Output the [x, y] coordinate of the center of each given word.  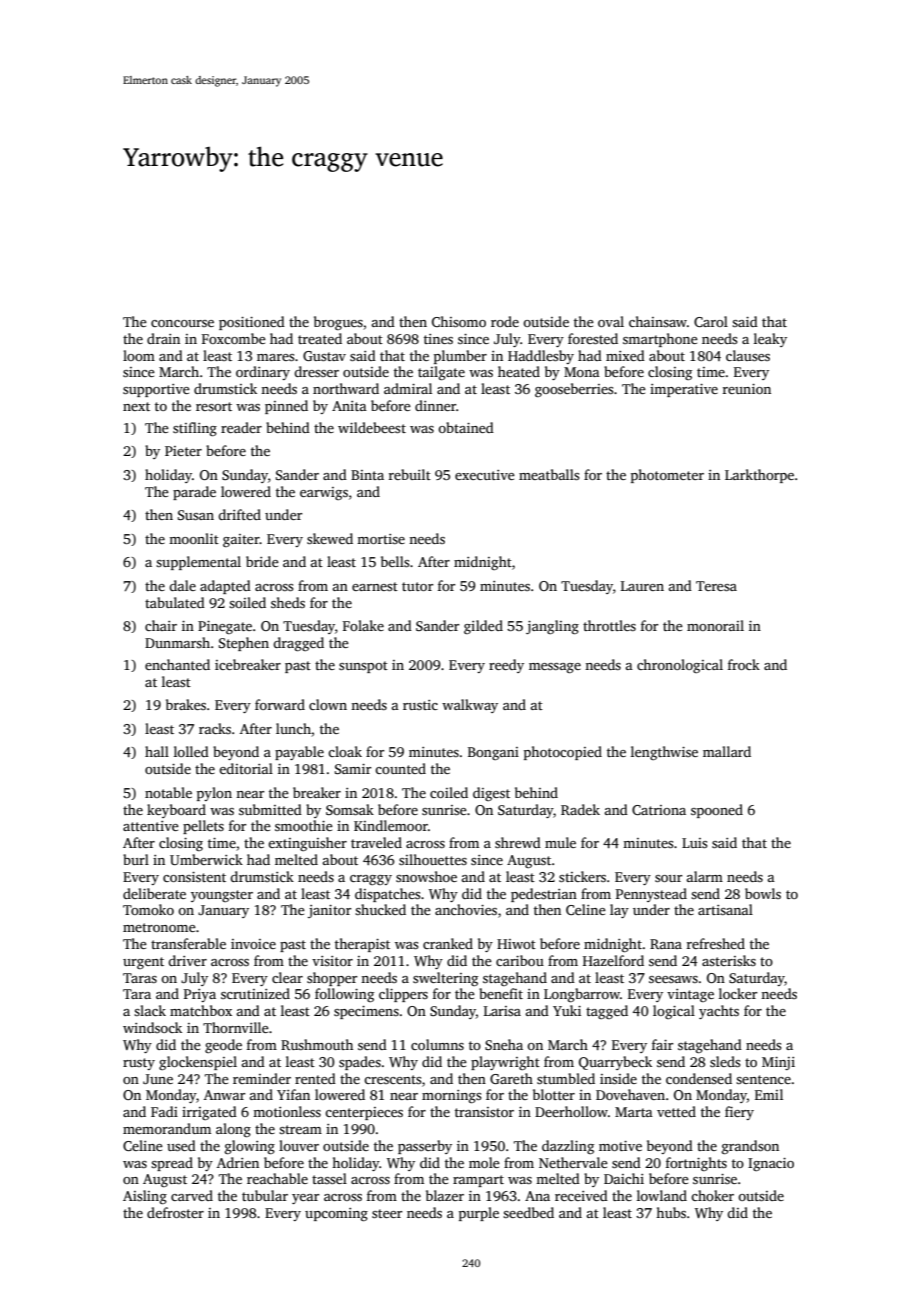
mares [275, 357]
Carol [711, 321]
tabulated [175, 602]
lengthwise [664, 753]
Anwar [224, 1095]
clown [328, 704]
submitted [270, 809]
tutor [417, 586]
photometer [667, 476]
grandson [750, 1147]
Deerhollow [571, 1111]
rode [505, 321]
